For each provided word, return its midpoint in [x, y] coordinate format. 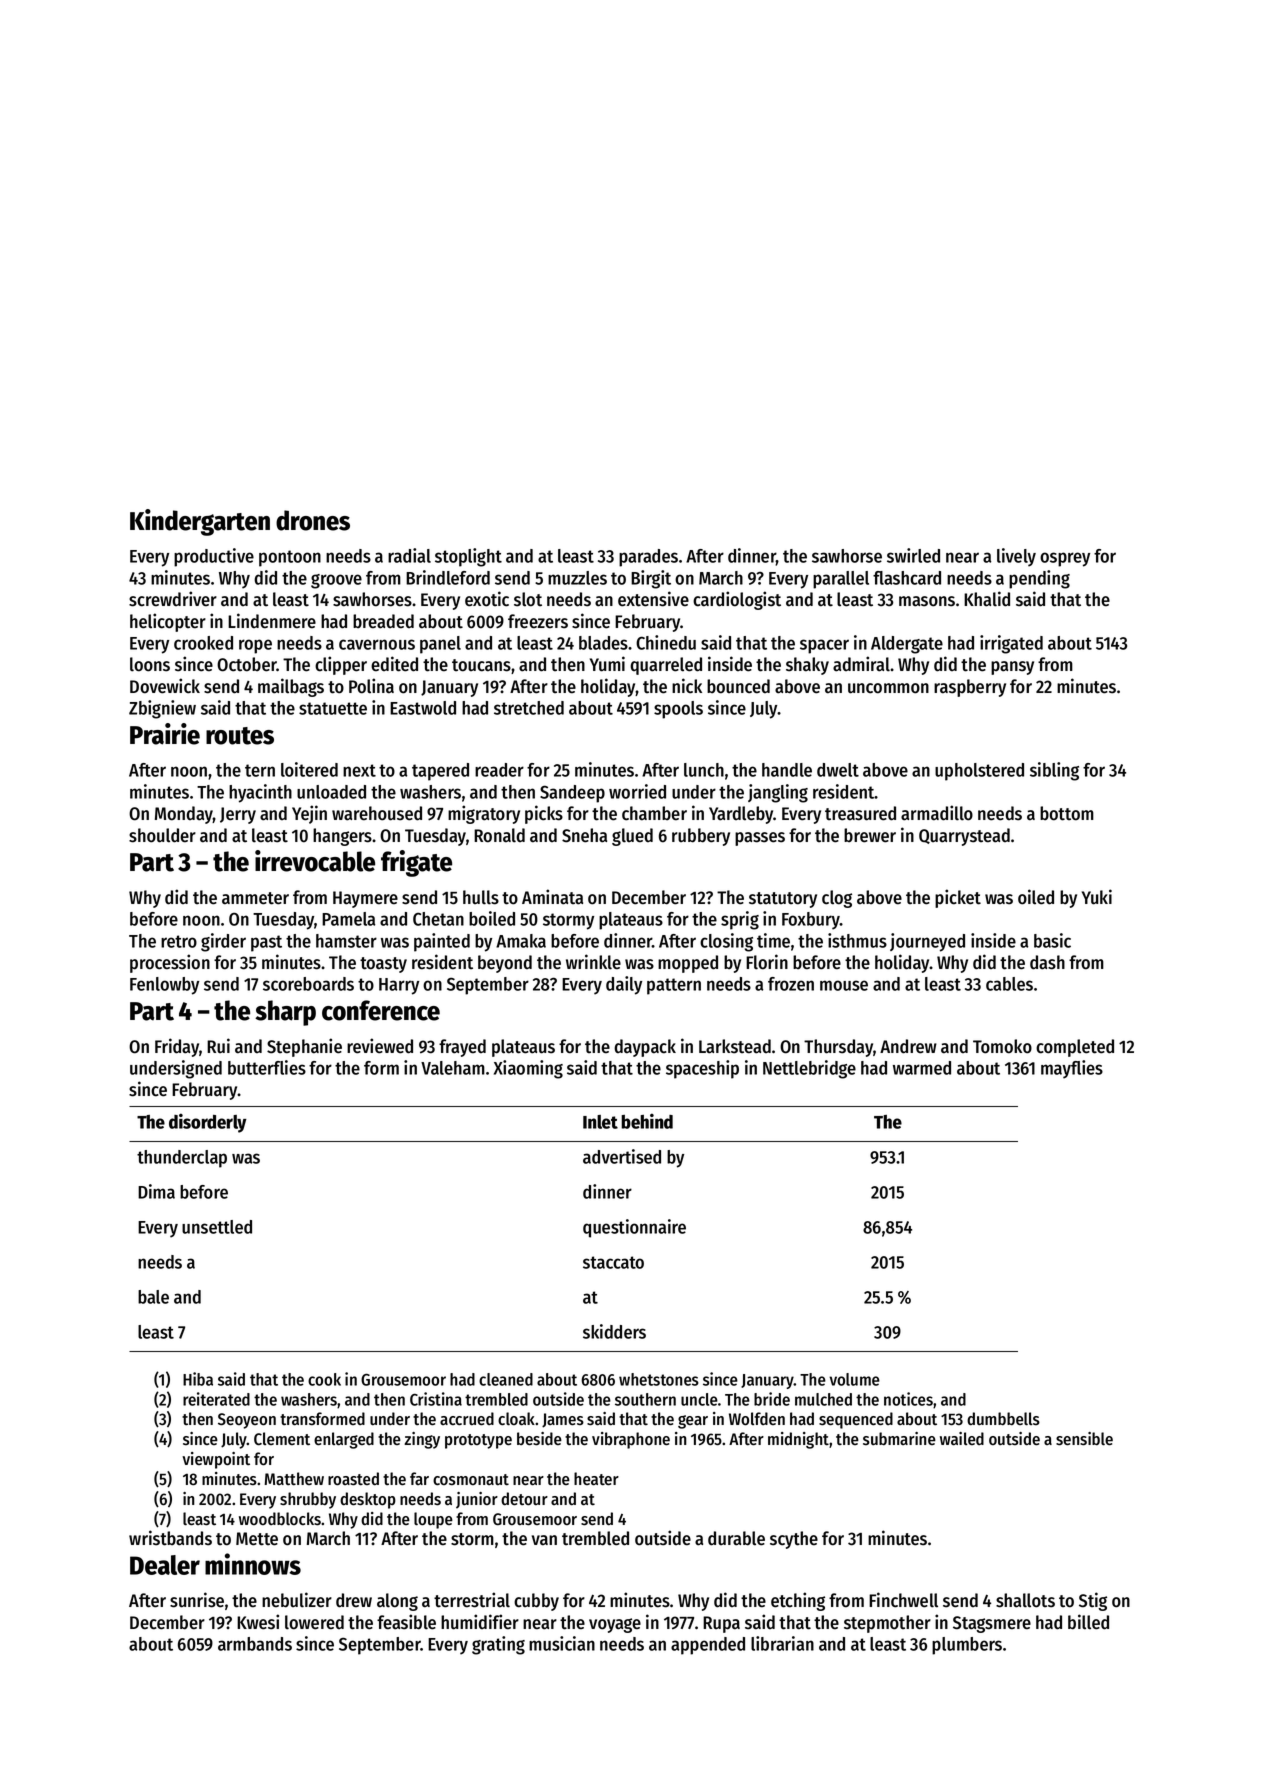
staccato [613, 1262]
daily [624, 985]
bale [153, 1297]
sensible [1084, 1439]
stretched [529, 708]
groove [336, 581]
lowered [314, 1622]
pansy [1012, 668]
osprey [1065, 559]
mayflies [1072, 1069]
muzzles [577, 578]
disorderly [208, 1123]
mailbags [291, 687]
